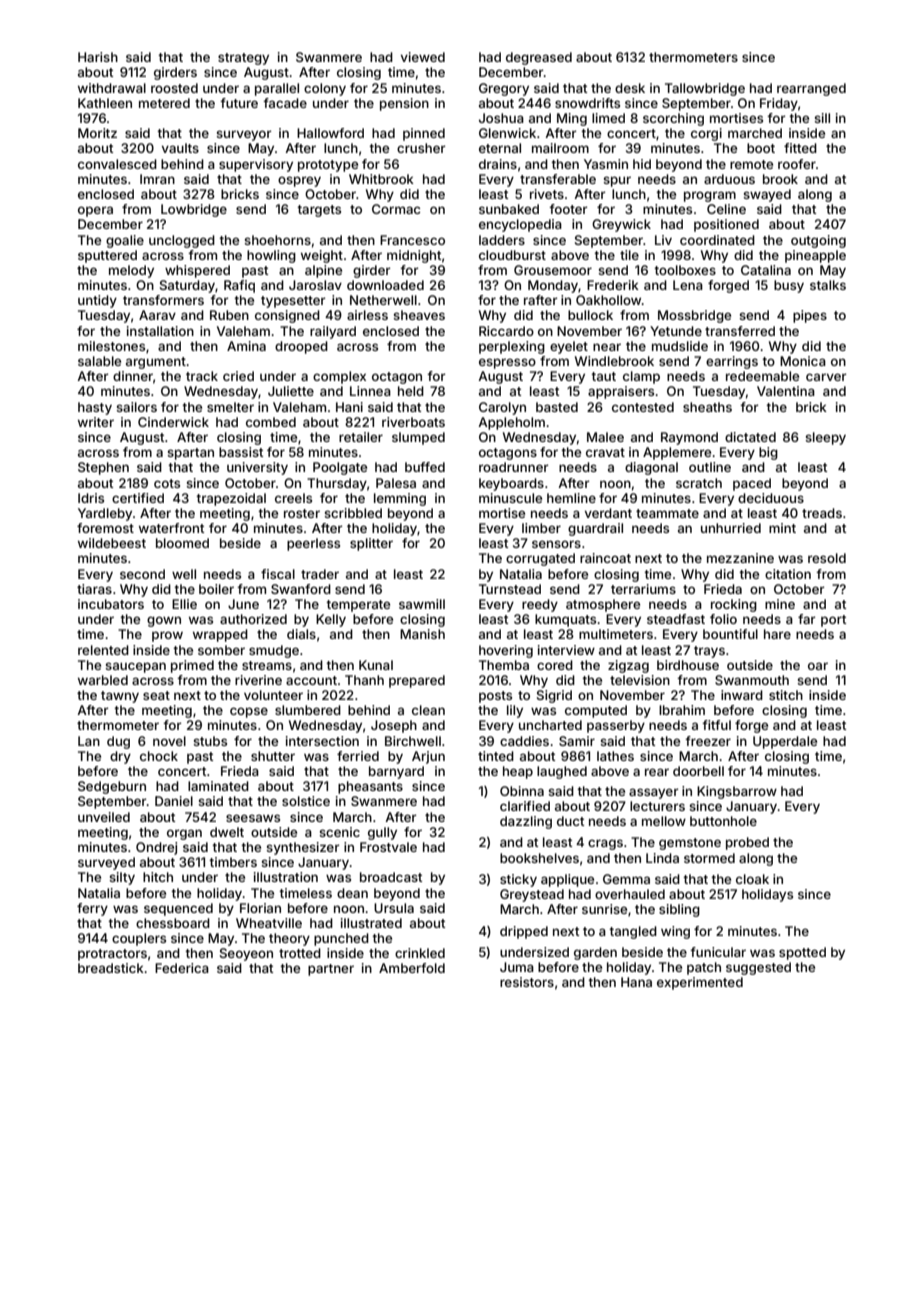 This screenshot has height=1308, width=924. What do you see at coordinates (651, 468) in the screenshot?
I see `diagonal` at bounding box center [651, 468].
